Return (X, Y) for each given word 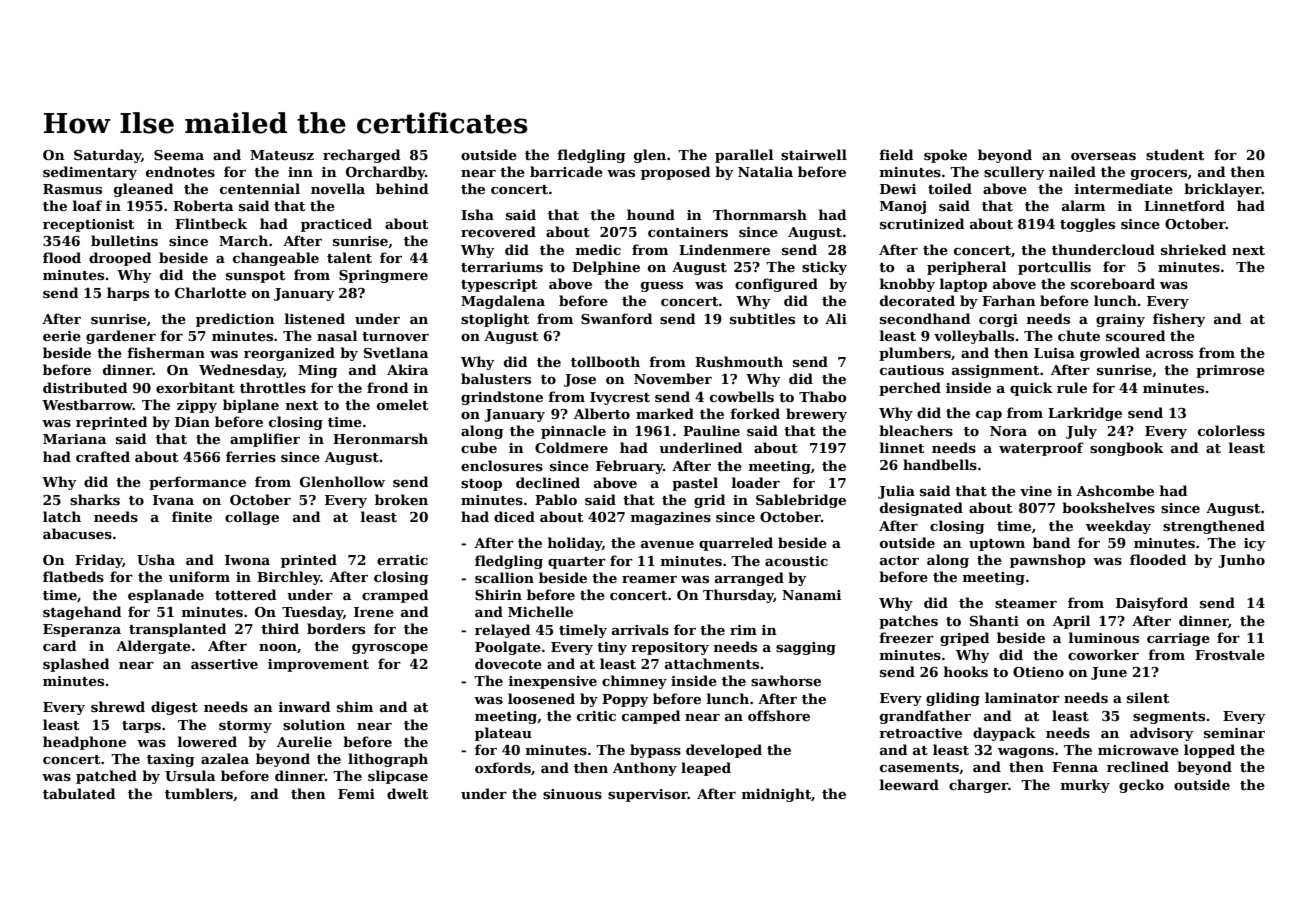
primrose (1230, 371)
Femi (356, 794)
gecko (1141, 786)
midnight (776, 795)
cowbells (742, 396)
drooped (120, 259)
